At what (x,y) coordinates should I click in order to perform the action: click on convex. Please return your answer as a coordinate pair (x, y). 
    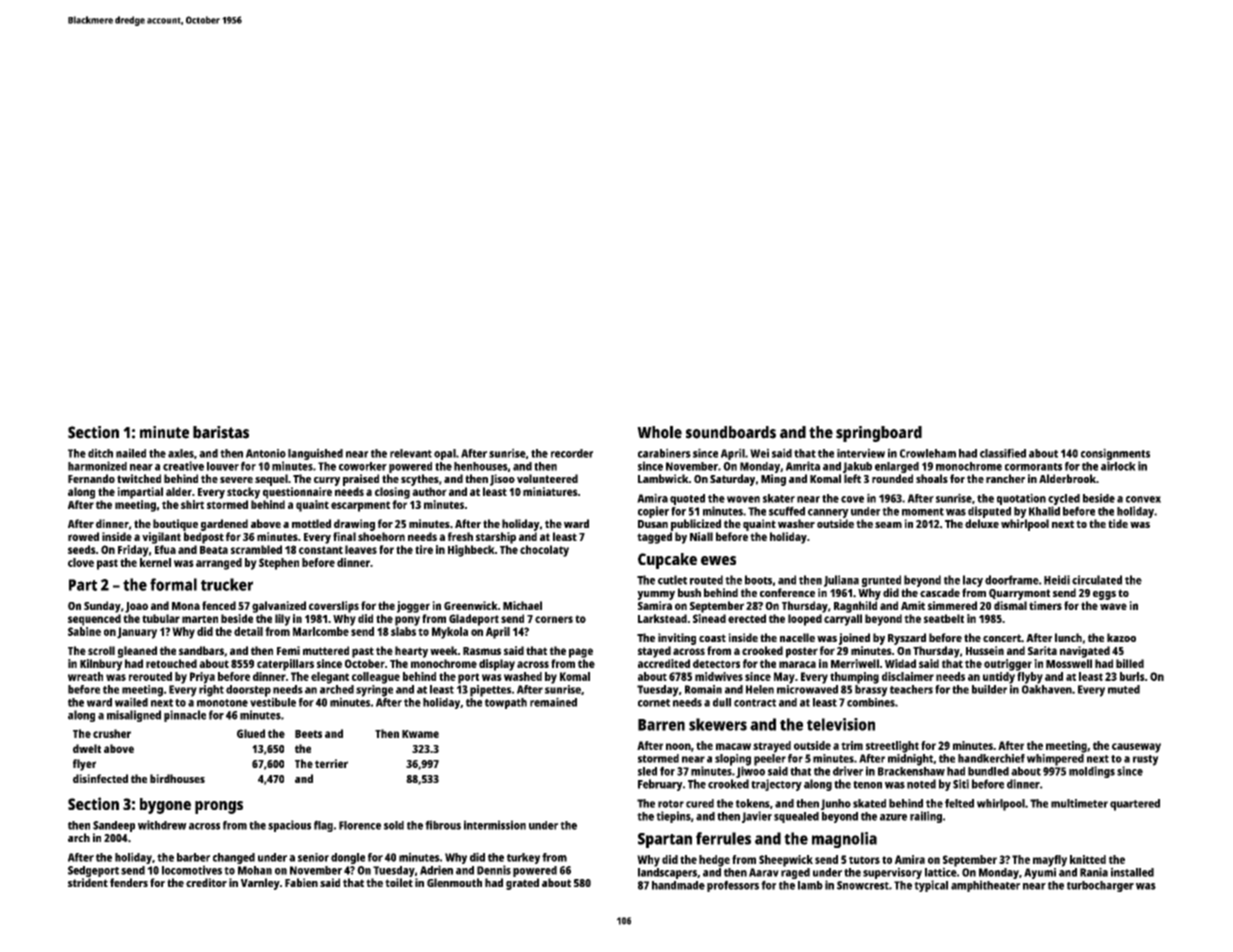
    Looking at the image, I should click on (1143, 499).
